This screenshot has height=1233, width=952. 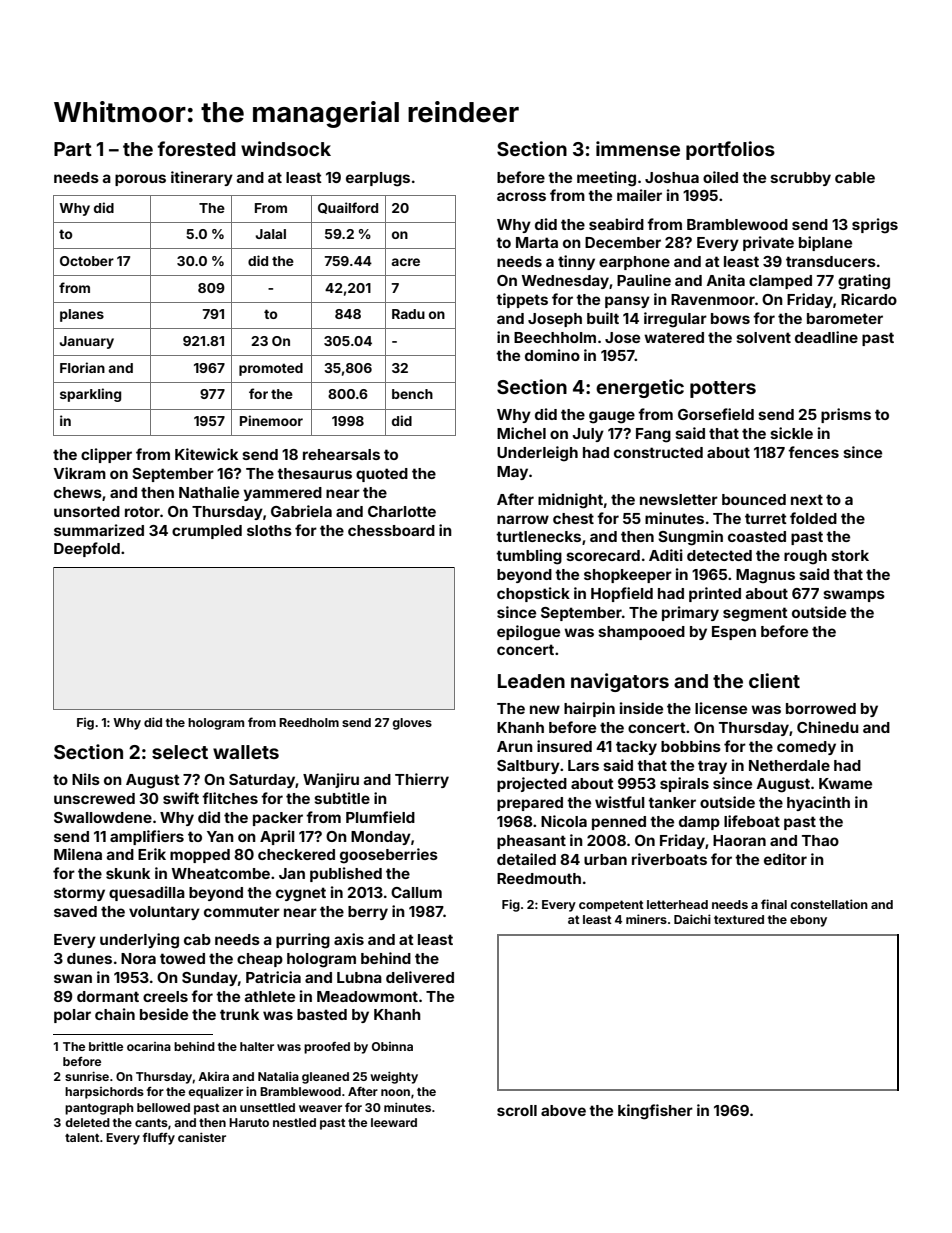 I want to click on porous, so click(x=140, y=180).
